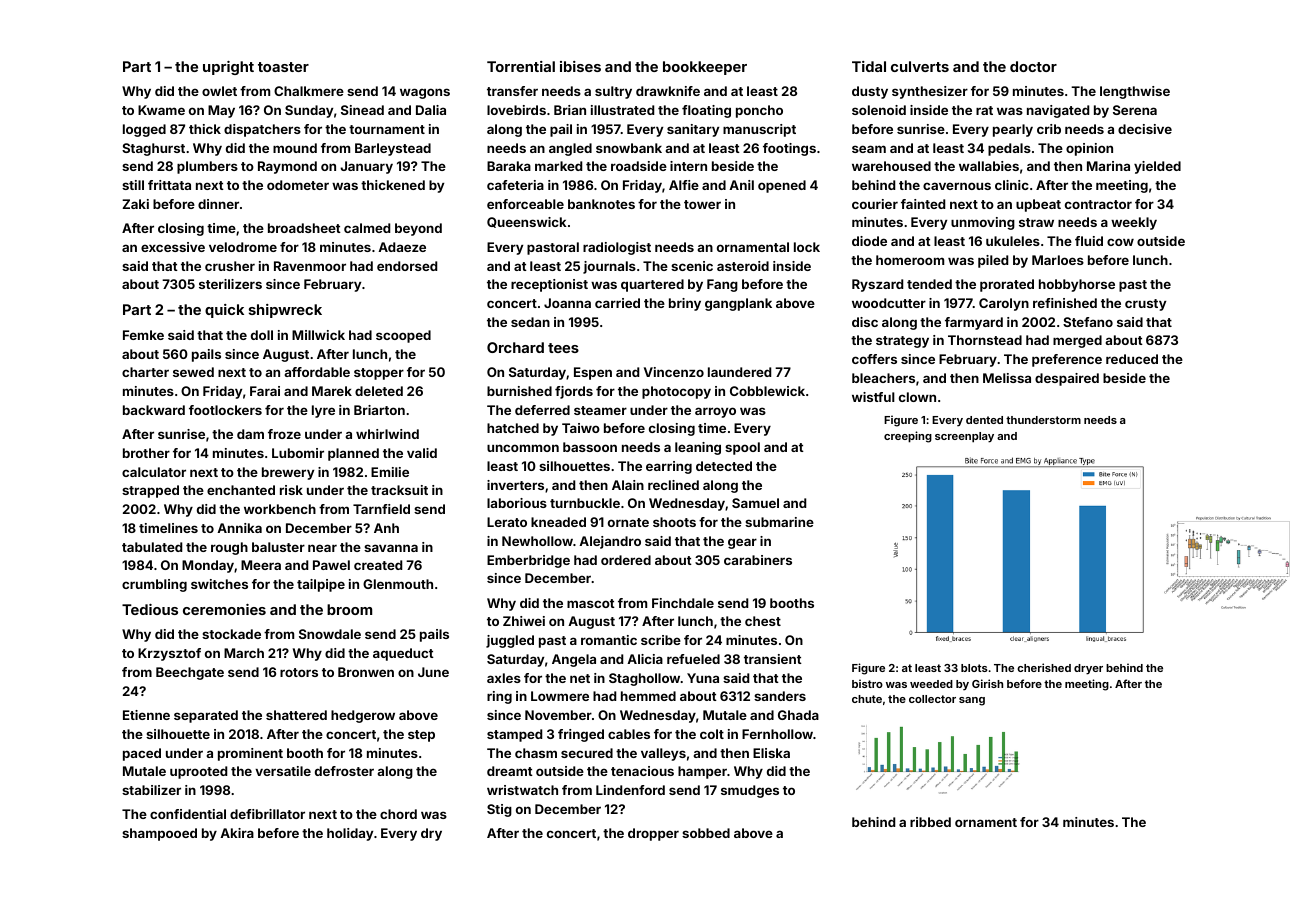 This image has width=1308, height=924. Describe the element at coordinates (789, 149) in the image. I see `footings` at that location.
